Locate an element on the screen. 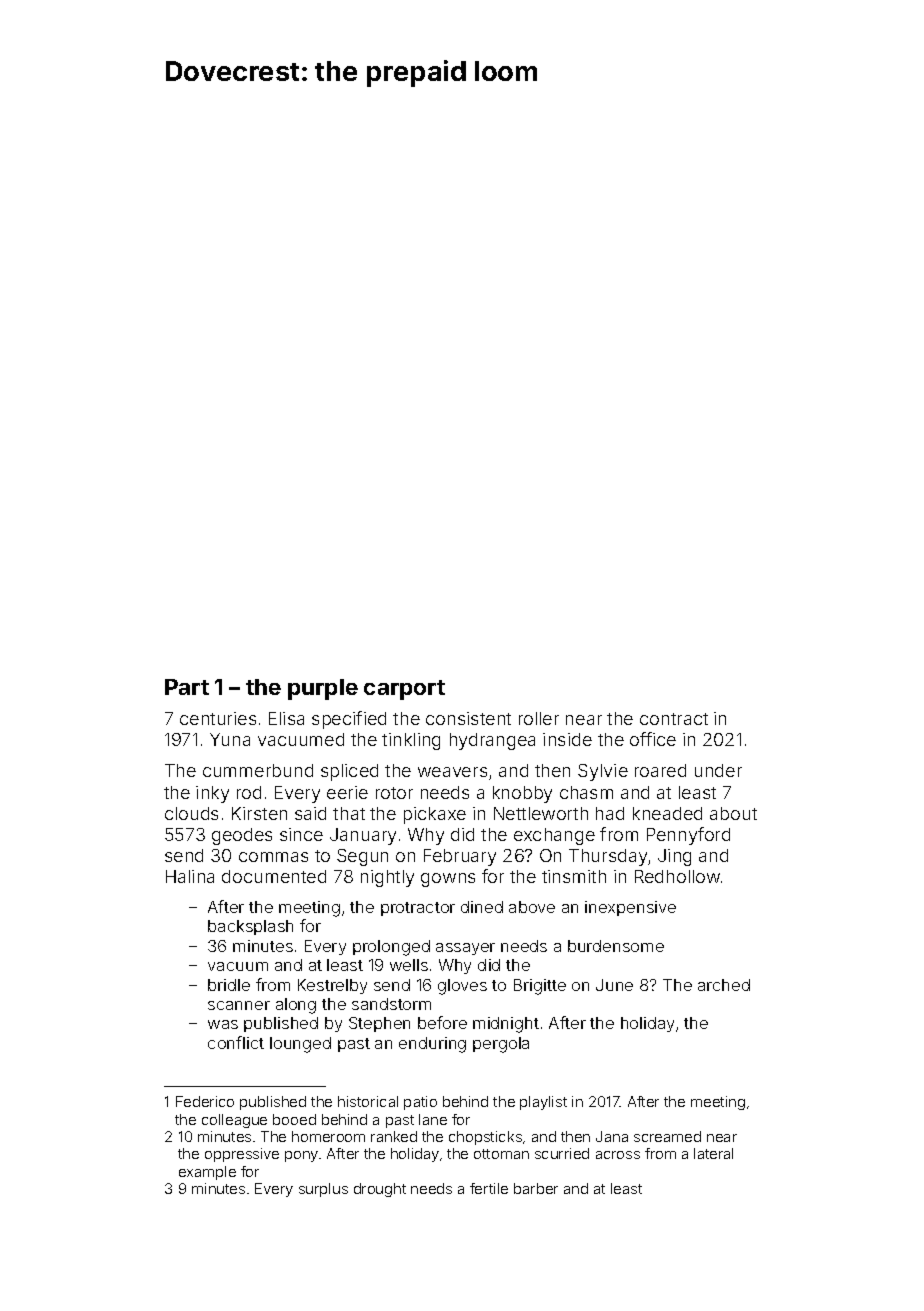  Jing is located at coordinates (674, 857).
